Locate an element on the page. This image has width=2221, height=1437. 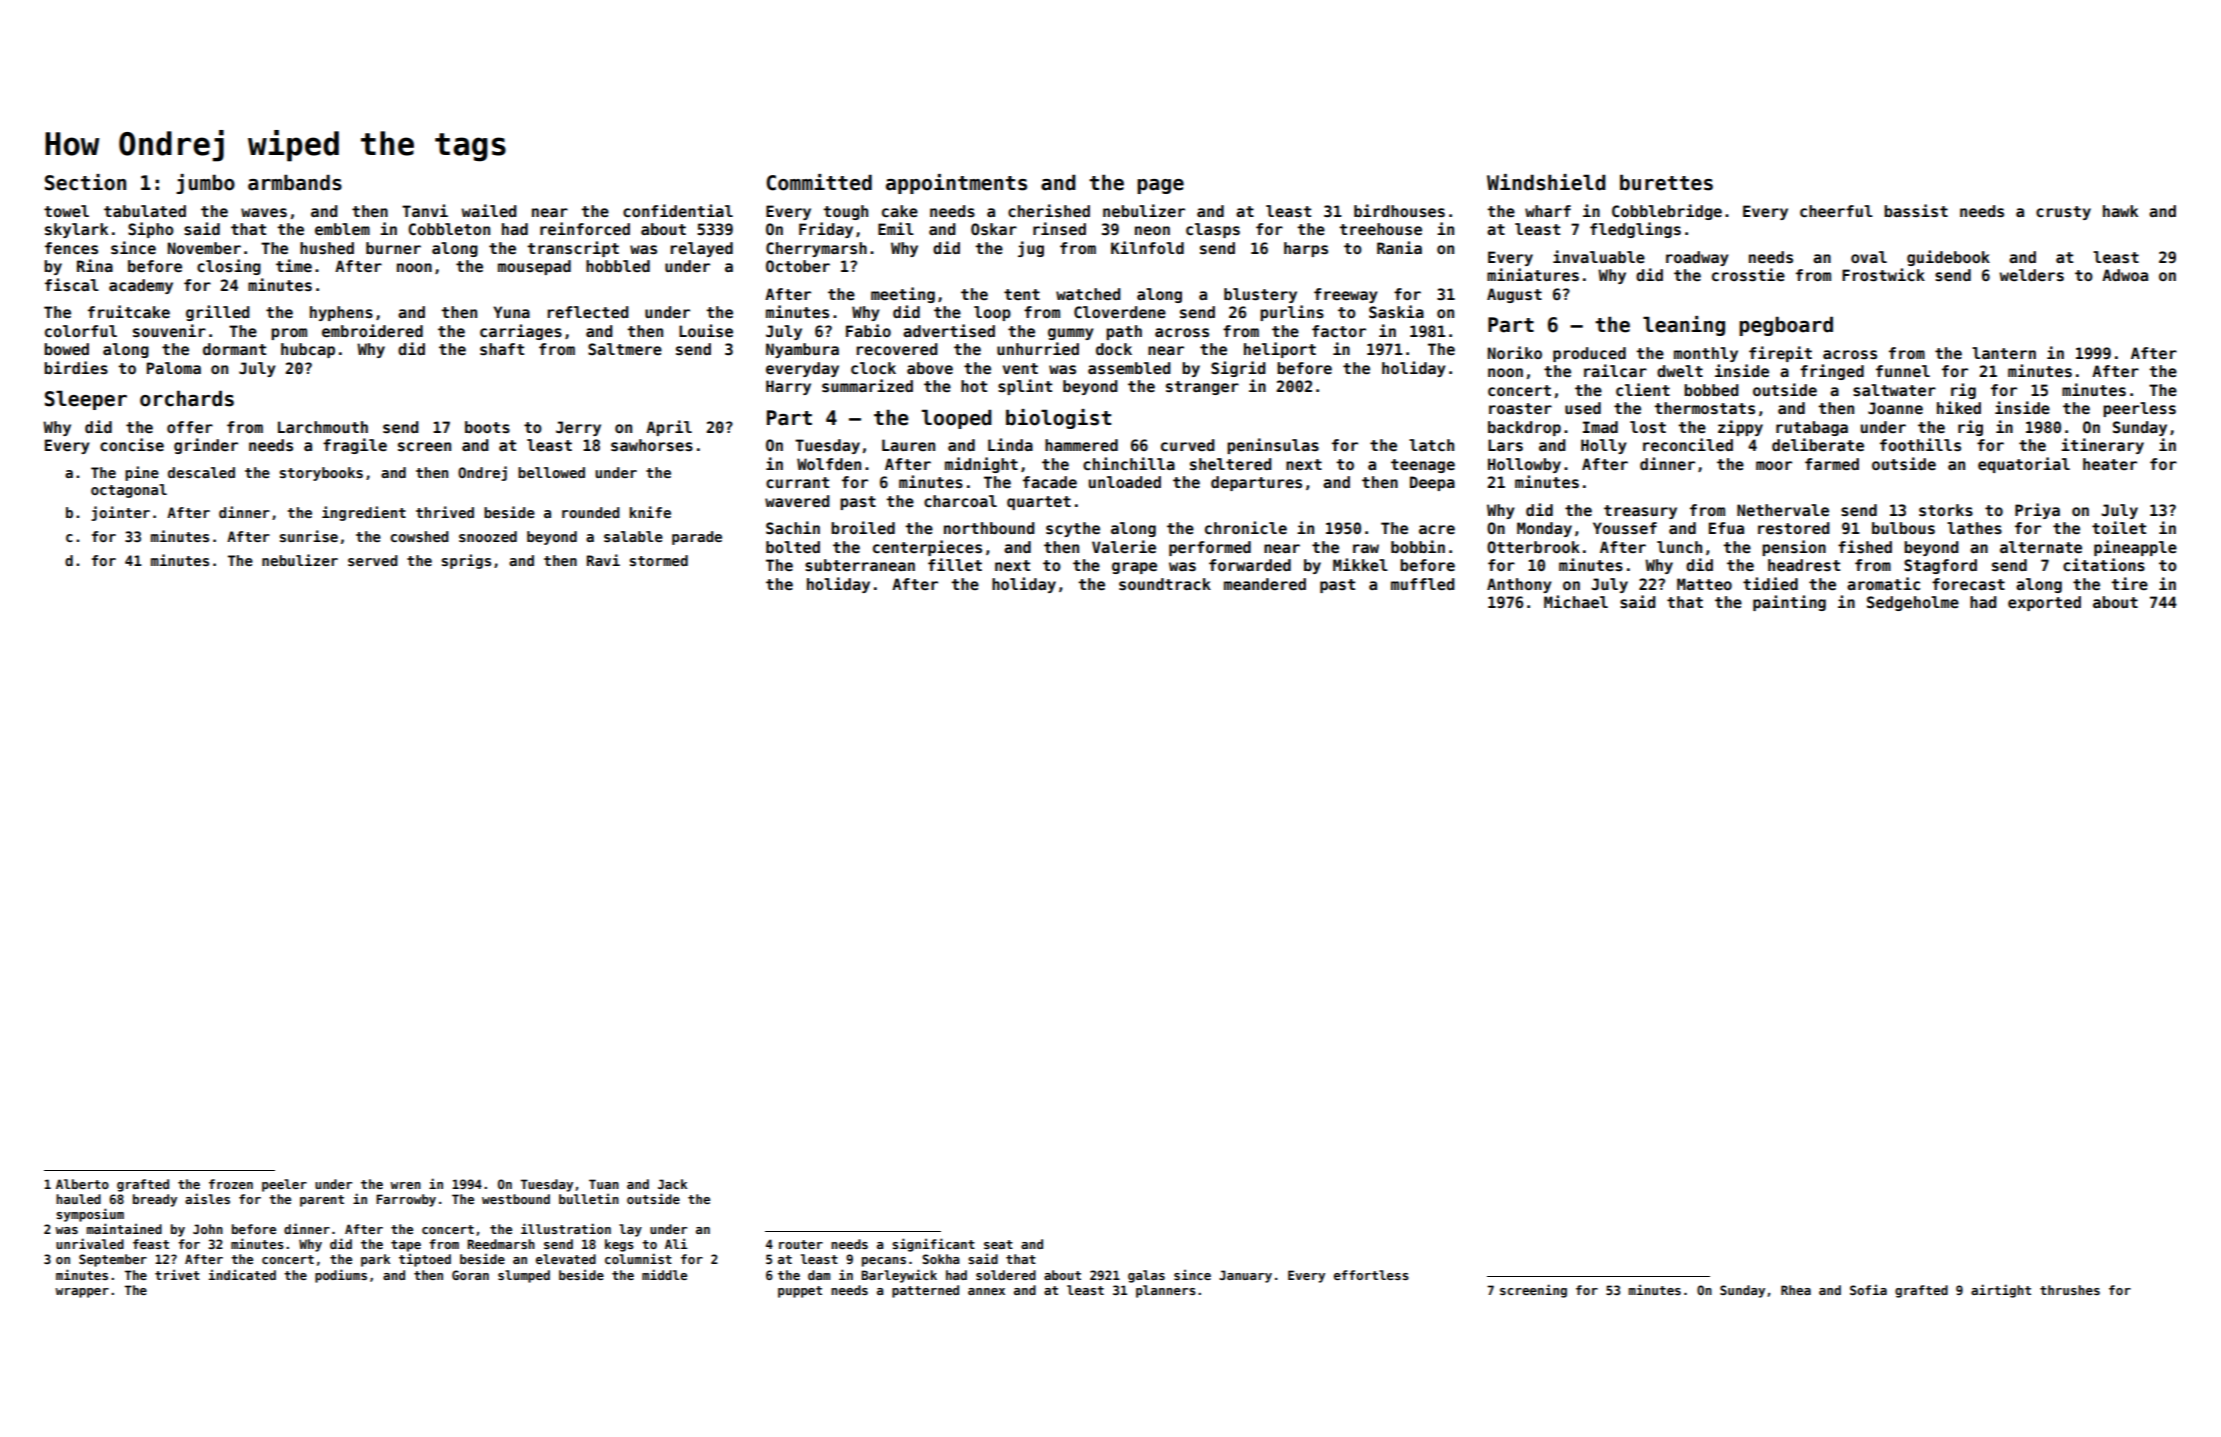
exported is located at coordinates (2044, 603).
